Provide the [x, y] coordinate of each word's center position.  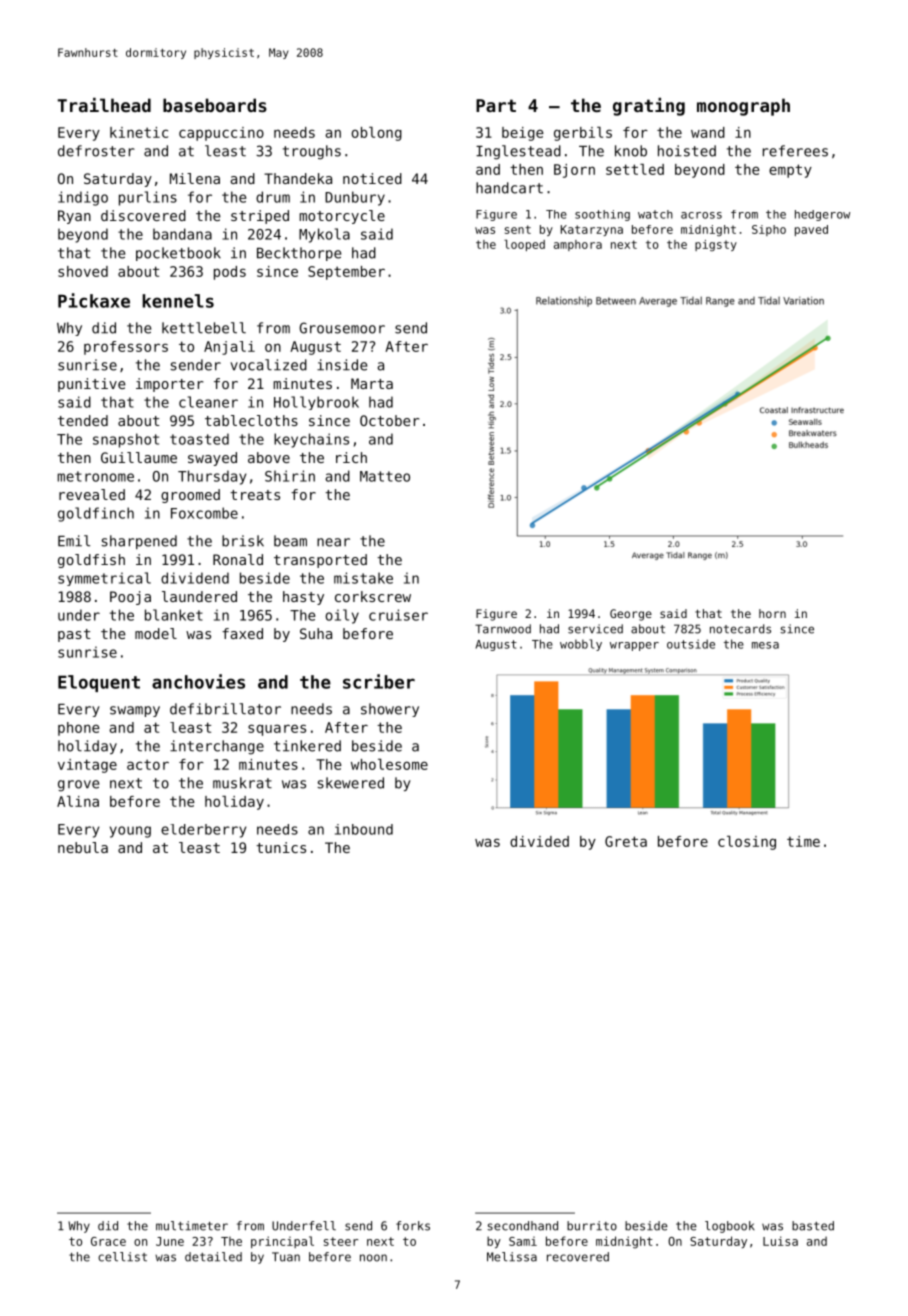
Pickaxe [94, 300]
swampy [135, 711]
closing [747, 843]
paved [811, 230]
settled [635, 169]
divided [539, 841]
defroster [96, 151]
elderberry [203, 831]
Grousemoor [342, 328]
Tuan [286, 1257]
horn [772, 613]
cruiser [398, 615]
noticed [372, 178]
